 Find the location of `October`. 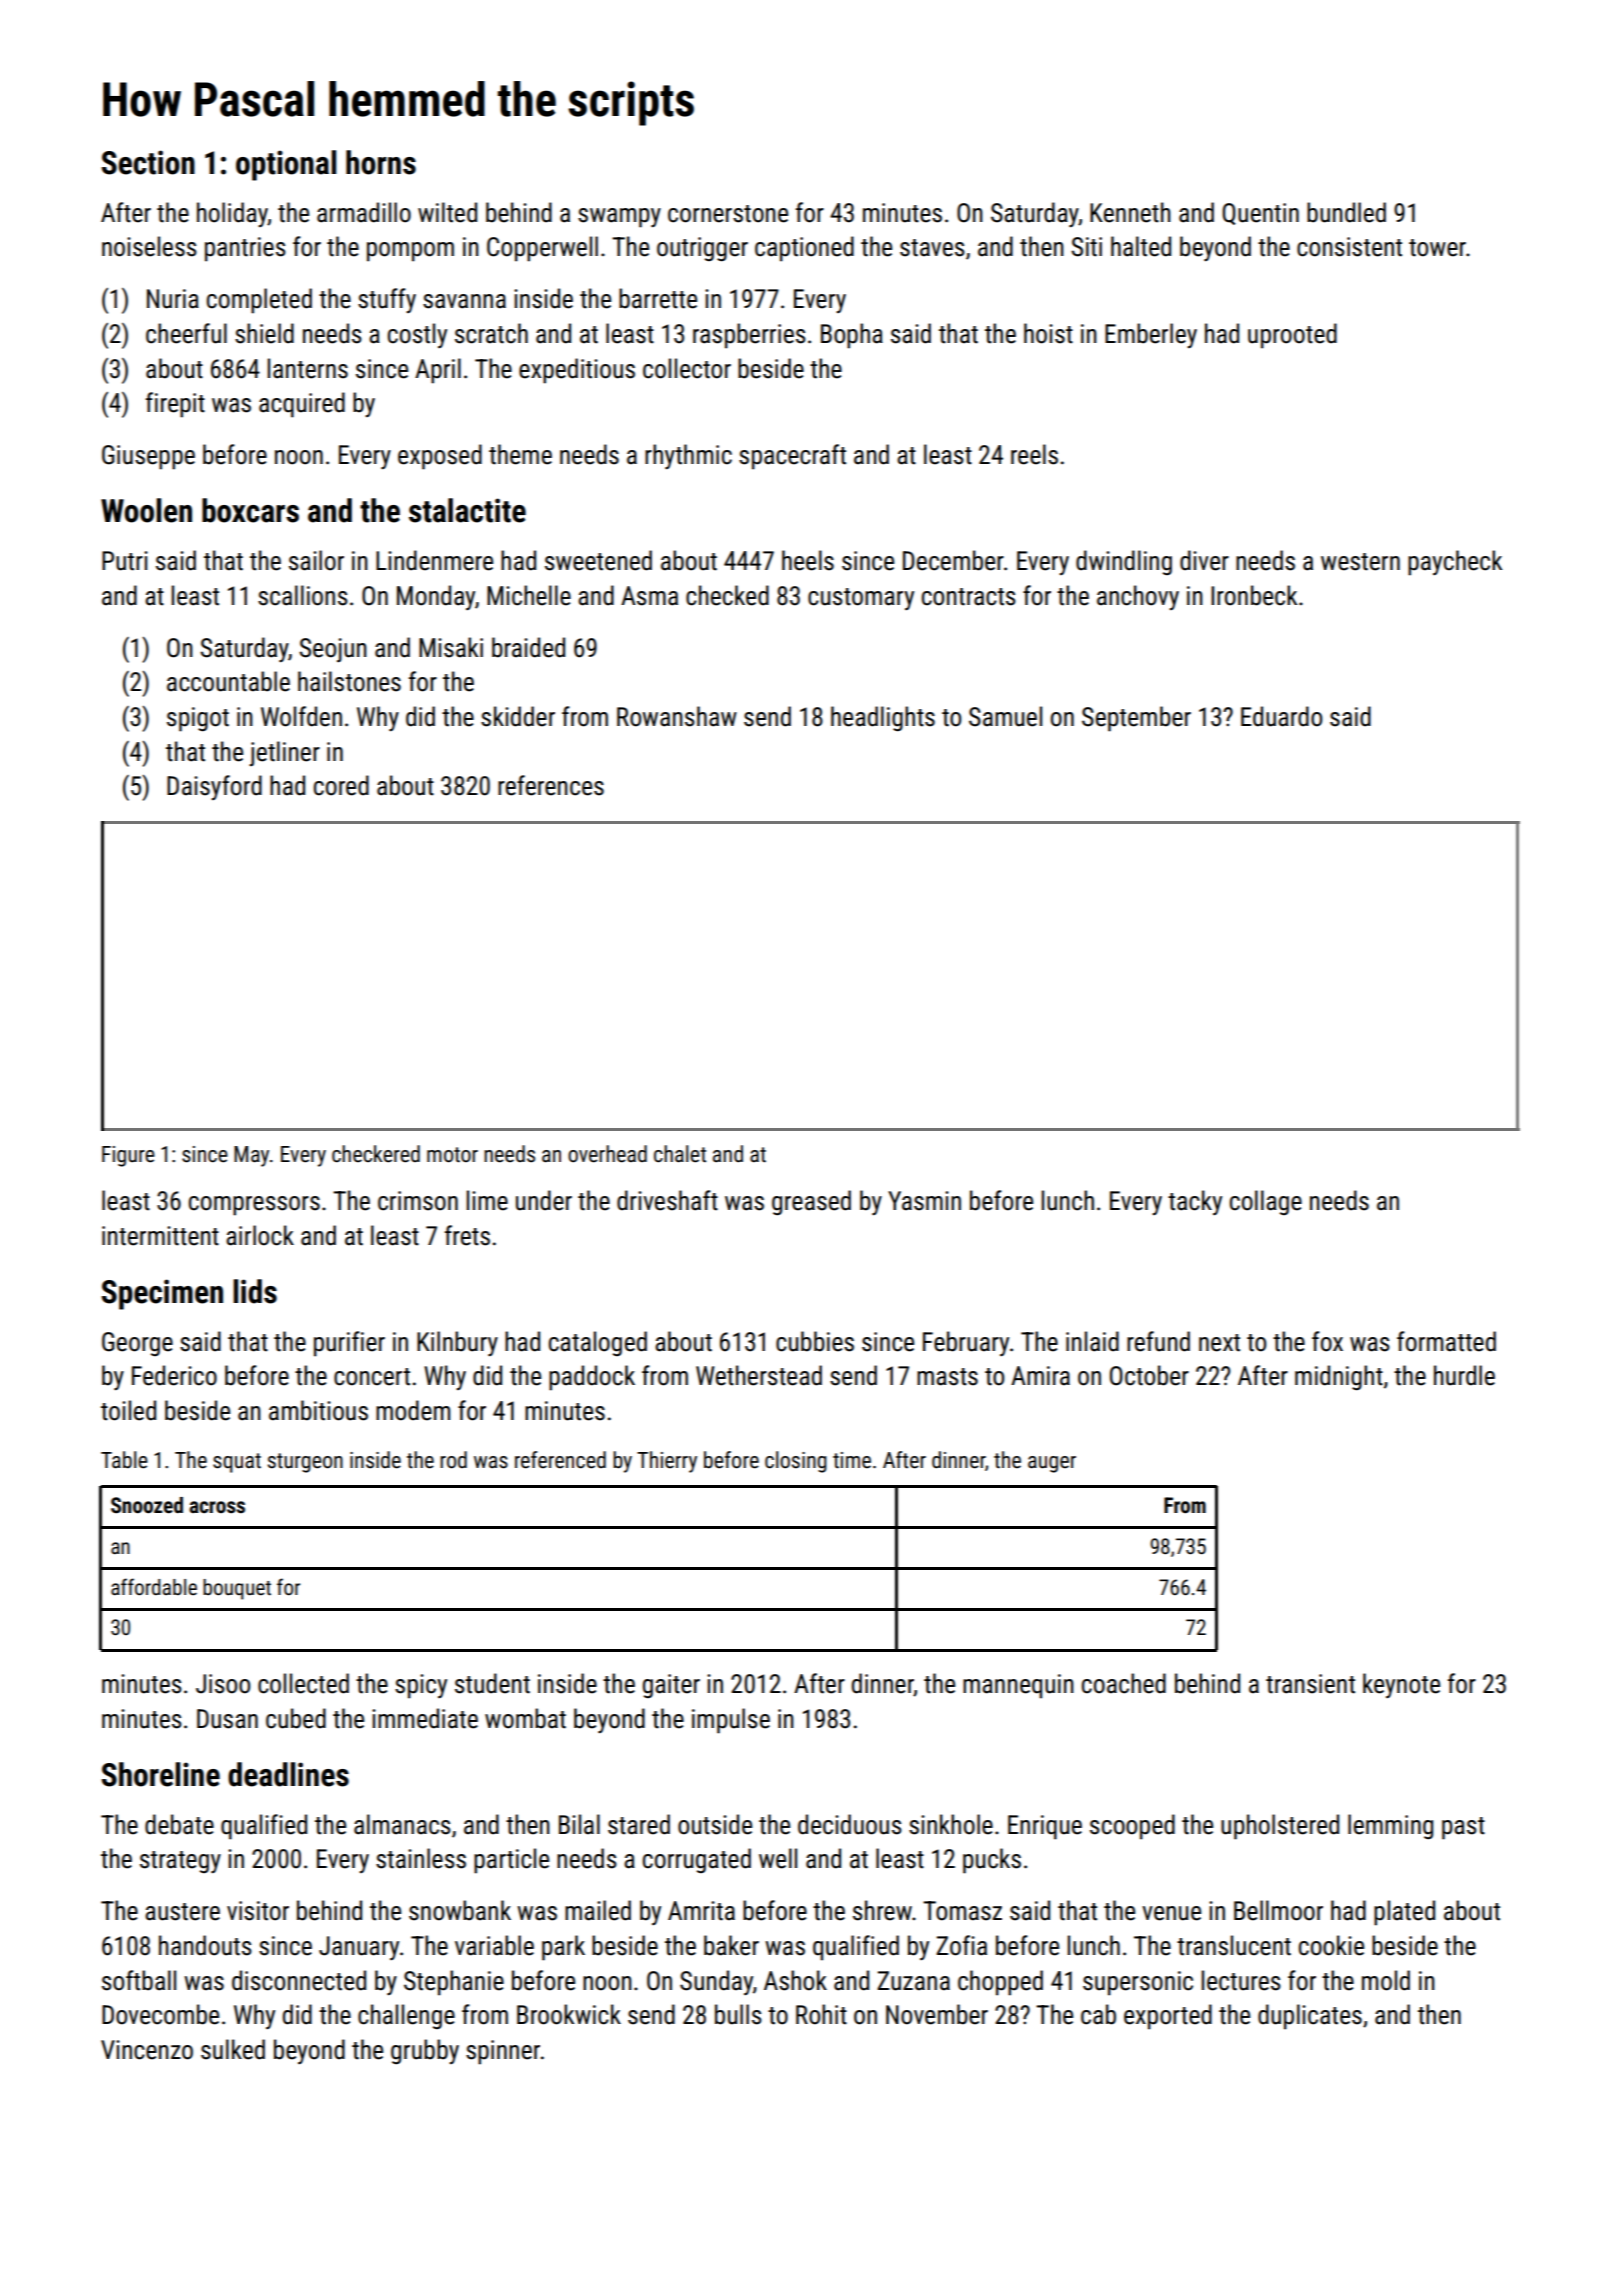

October is located at coordinates (1149, 1375).
